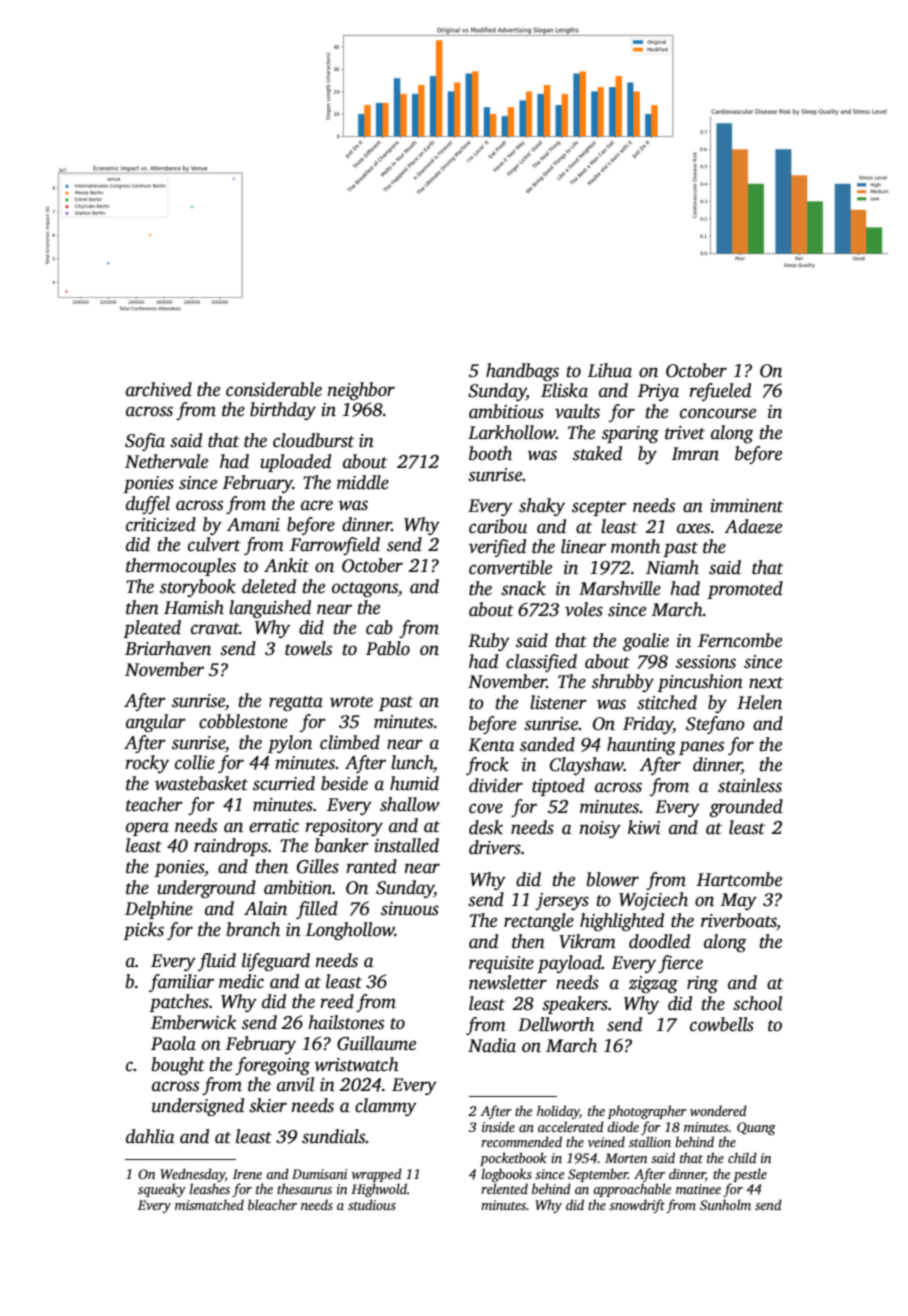  Describe the element at coordinates (295, 1084) in the screenshot. I see `anvil` at that location.
